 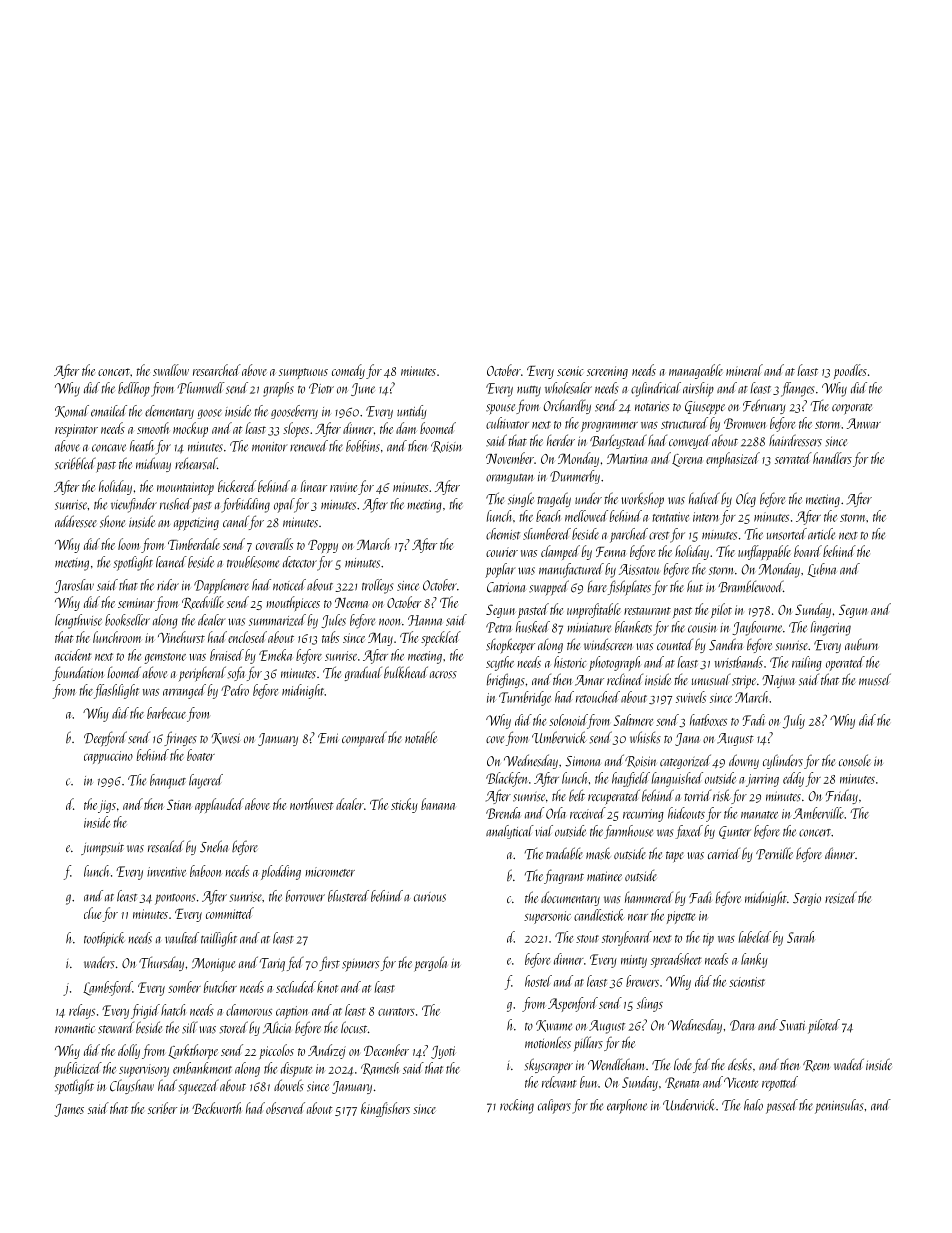 What do you see at coordinates (724, 853) in the screenshot?
I see `carried` at bounding box center [724, 853].
